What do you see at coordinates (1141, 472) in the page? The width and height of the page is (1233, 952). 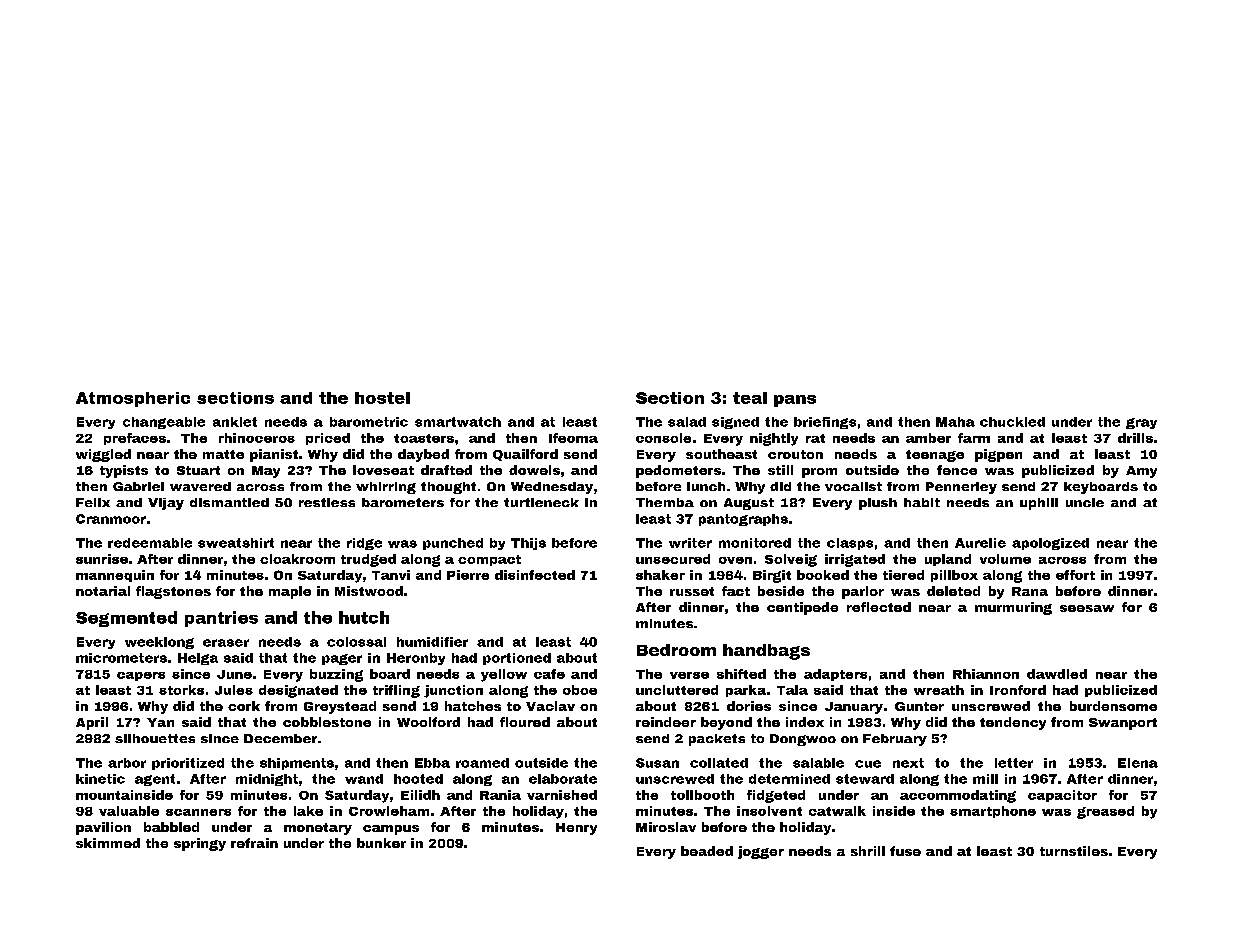 I see `Amy` at bounding box center [1141, 472].
